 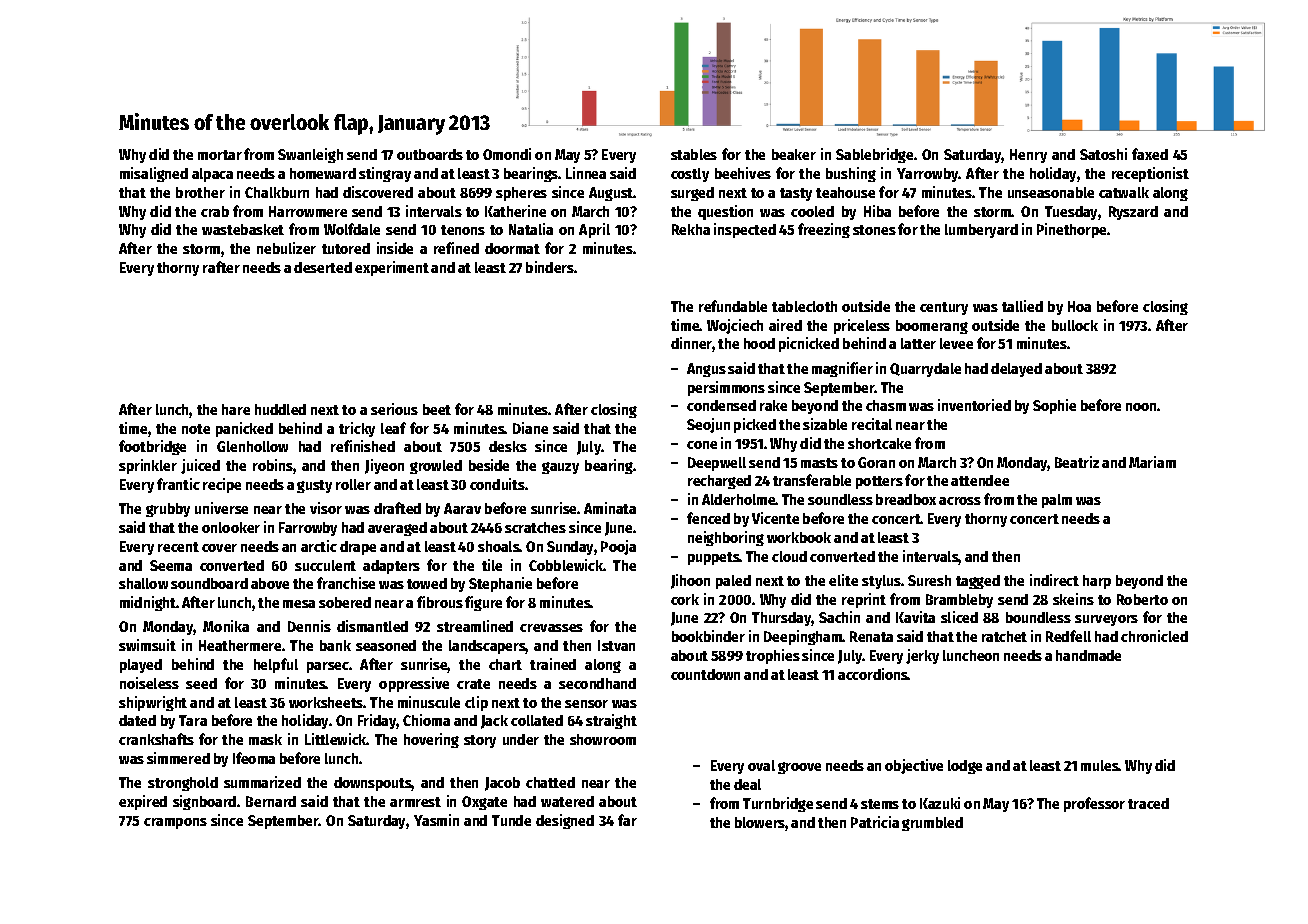 I want to click on crampons, so click(x=175, y=823).
